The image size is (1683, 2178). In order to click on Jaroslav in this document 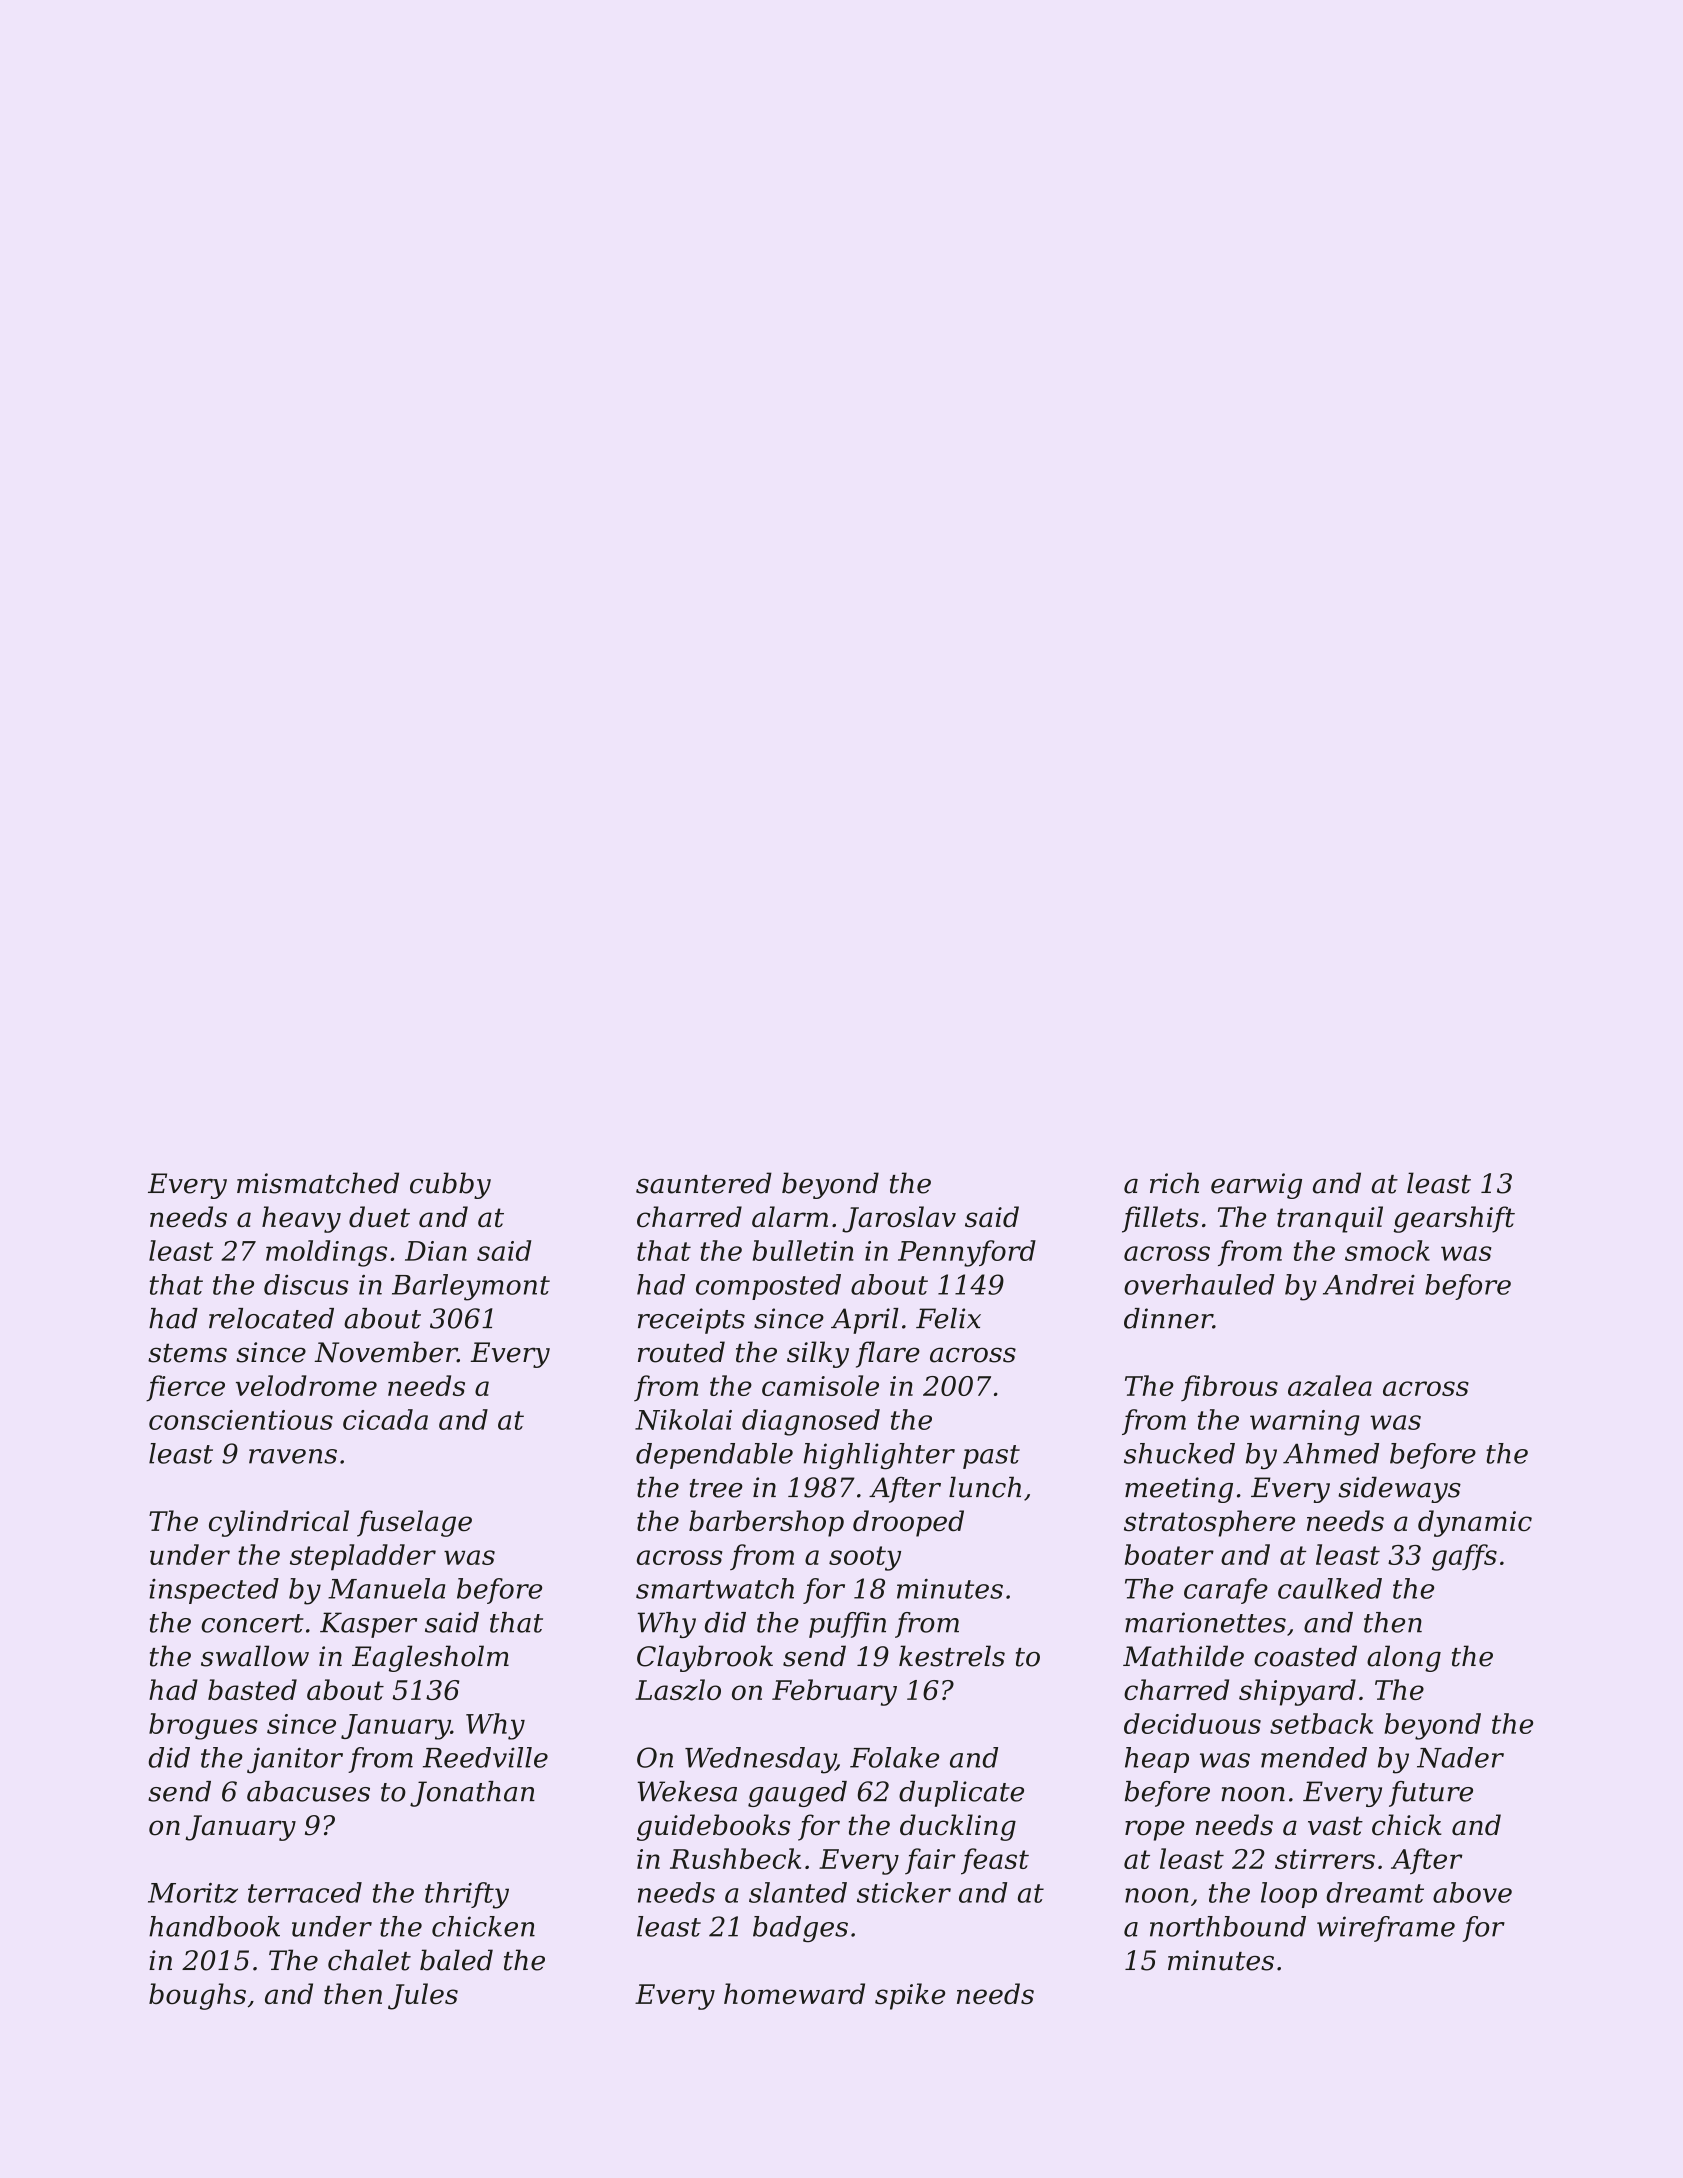, I will do `click(899, 1219)`.
